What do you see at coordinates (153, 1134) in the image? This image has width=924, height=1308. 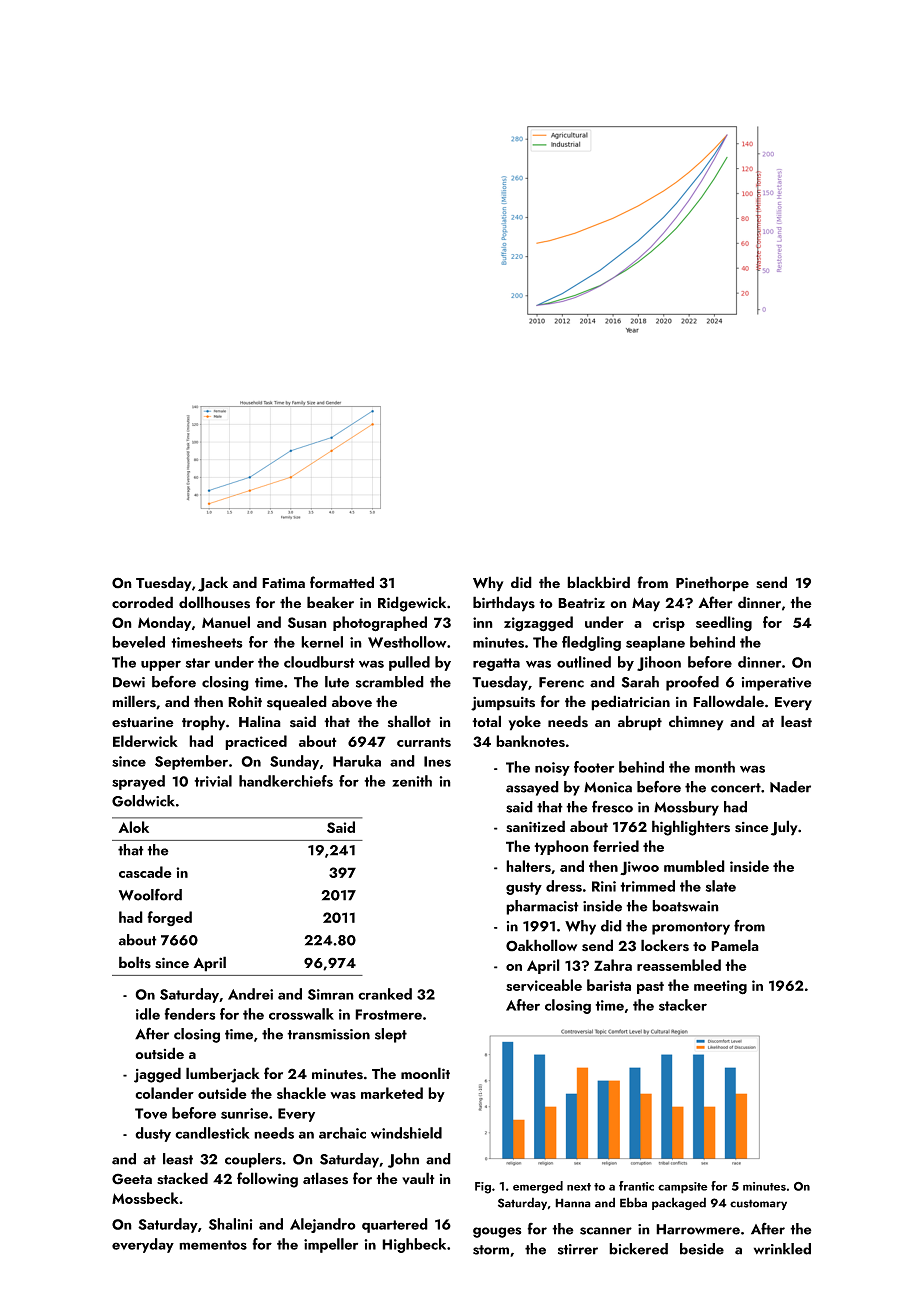 I see `dusty` at bounding box center [153, 1134].
